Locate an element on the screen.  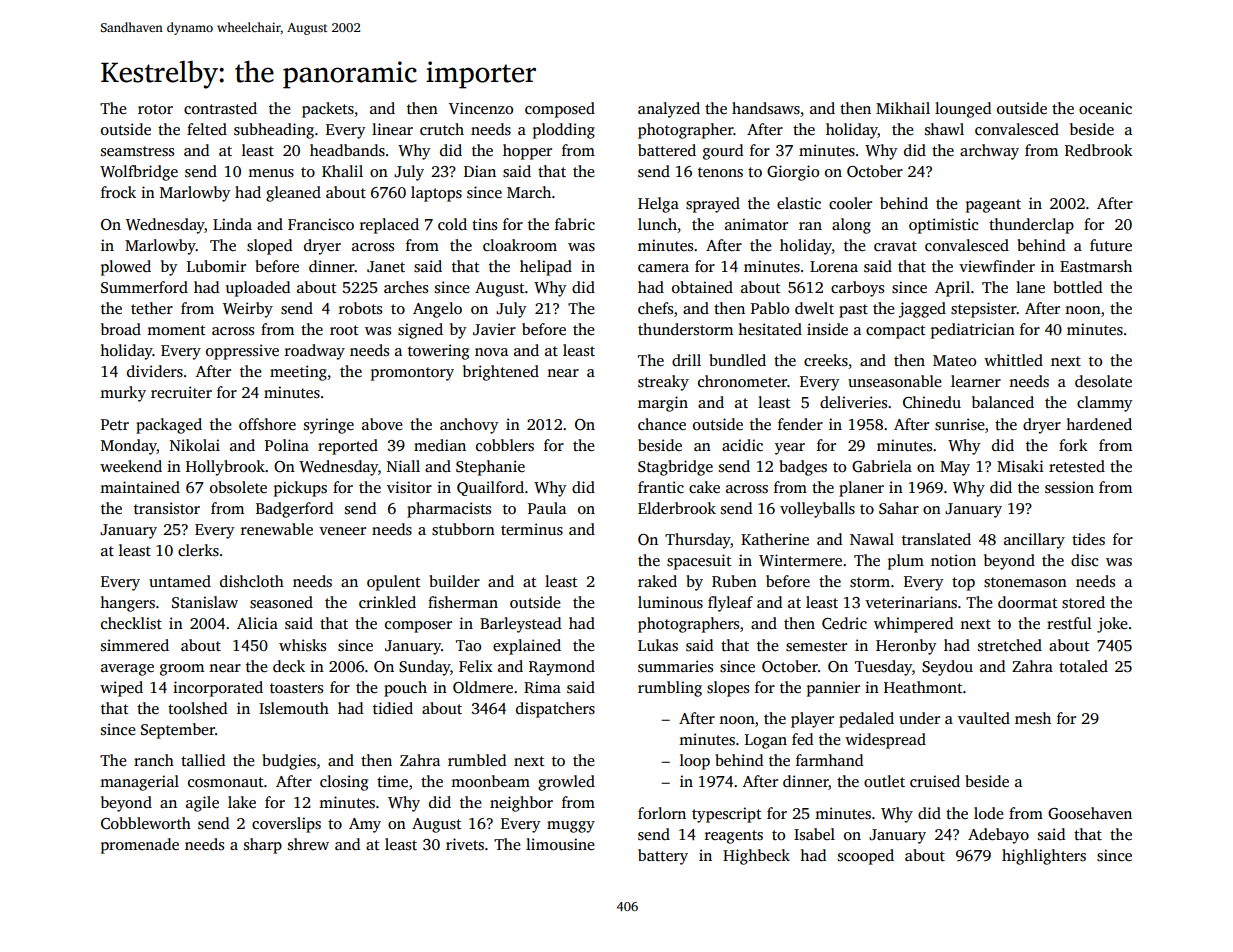
recruiter is located at coordinates (181, 392).
